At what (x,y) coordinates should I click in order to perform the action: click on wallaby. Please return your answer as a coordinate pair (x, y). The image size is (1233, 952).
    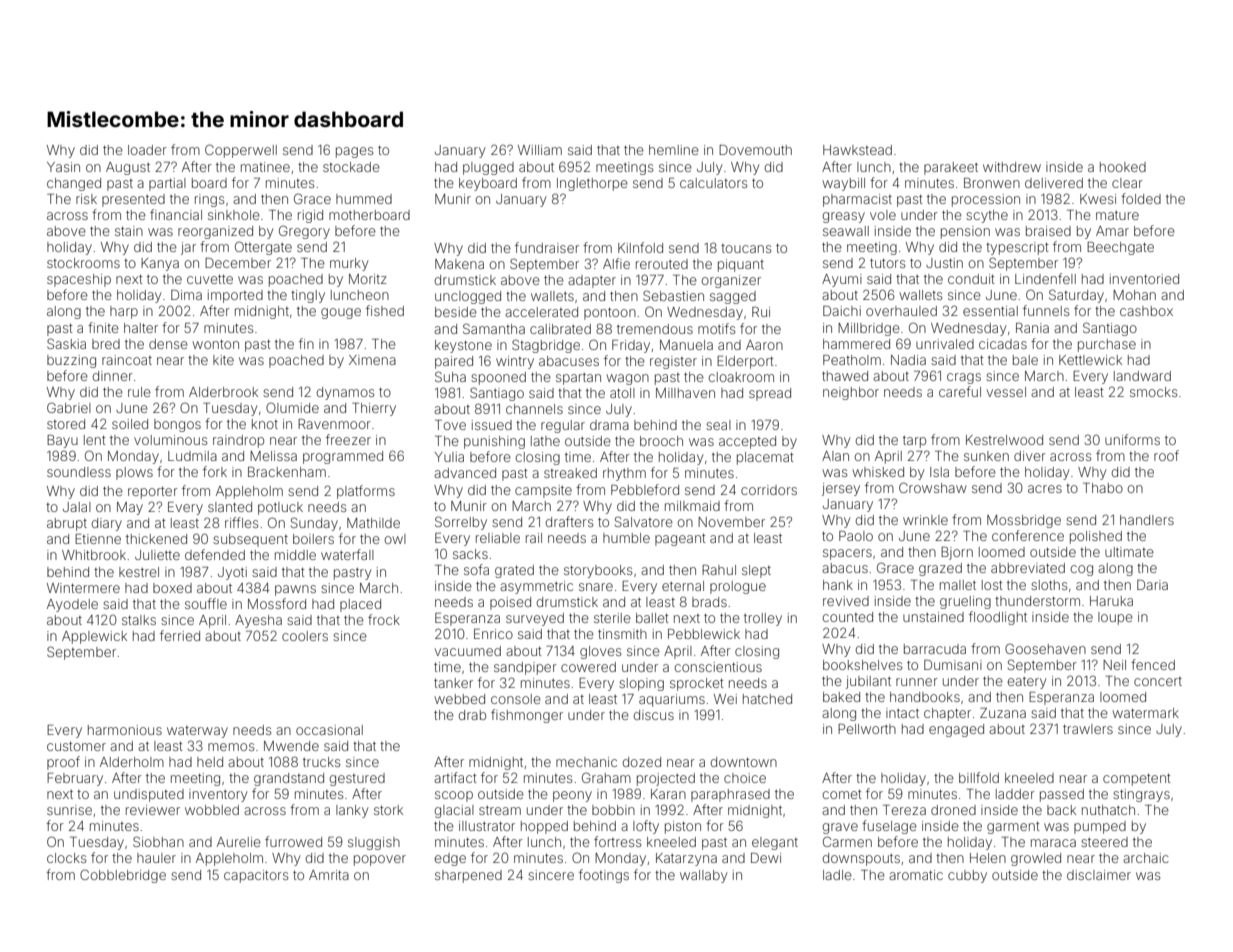
    Looking at the image, I should click on (703, 876).
